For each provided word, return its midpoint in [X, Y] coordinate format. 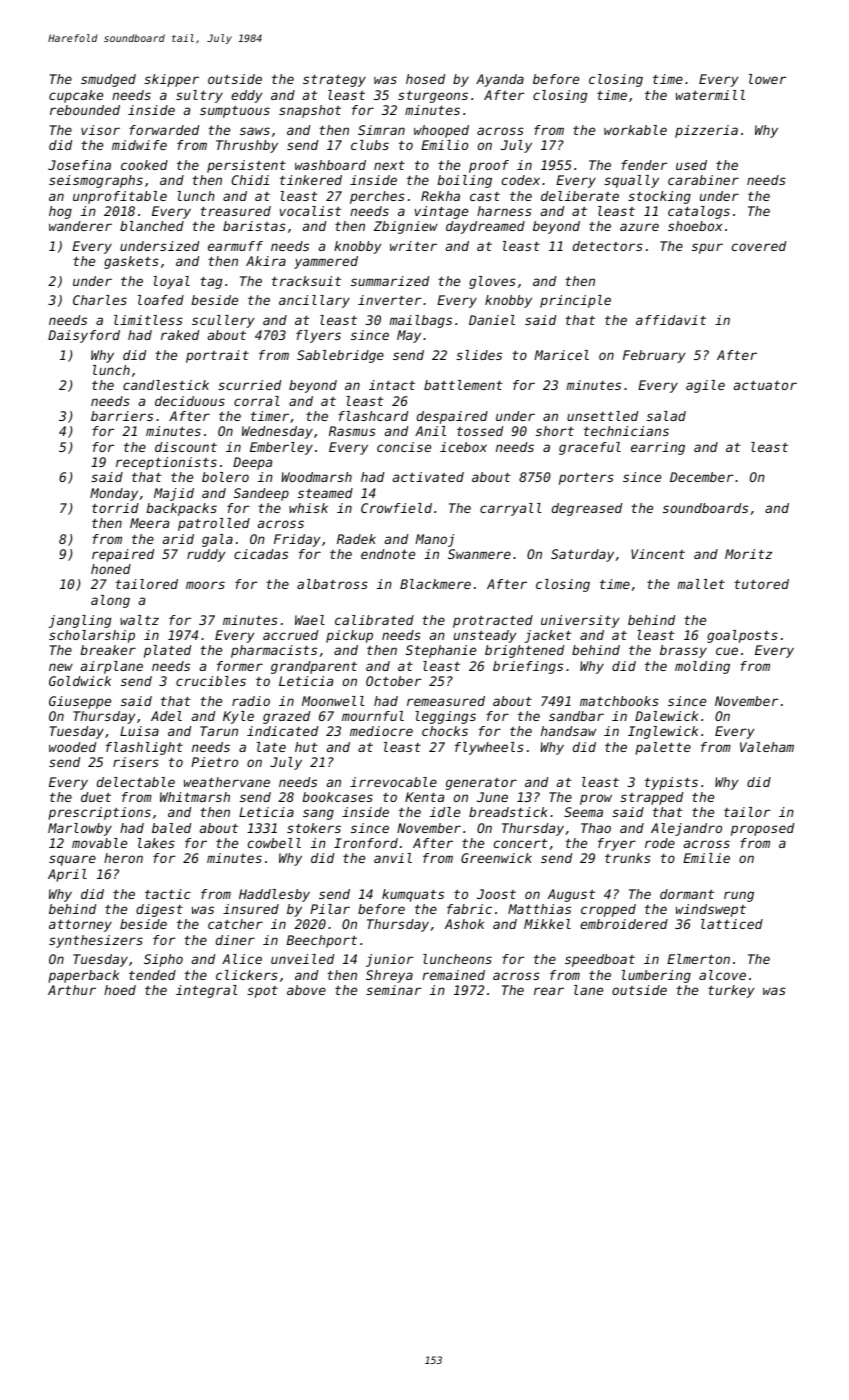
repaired [123, 555]
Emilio [444, 145]
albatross [332, 584]
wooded [72, 747]
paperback [83, 976]
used [691, 165]
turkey [731, 991]
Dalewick [666, 716]
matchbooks [619, 701]
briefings [528, 667]
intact [392, 385]
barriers [122, 416]
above [306, 990]
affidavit [671, 320]
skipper [171, 80]
